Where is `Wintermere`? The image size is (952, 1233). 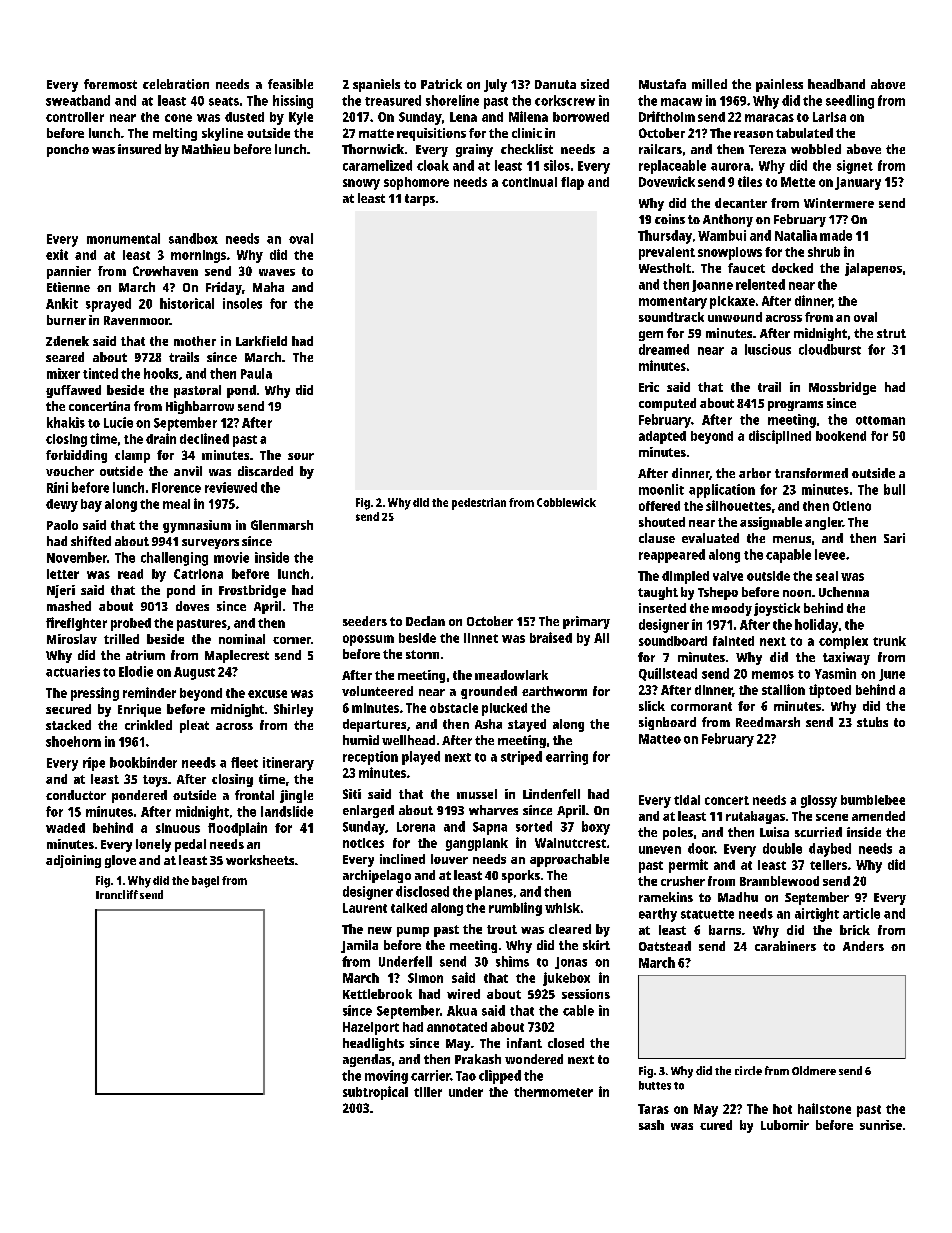
Wintermere is located at coordinates (839, 203).
